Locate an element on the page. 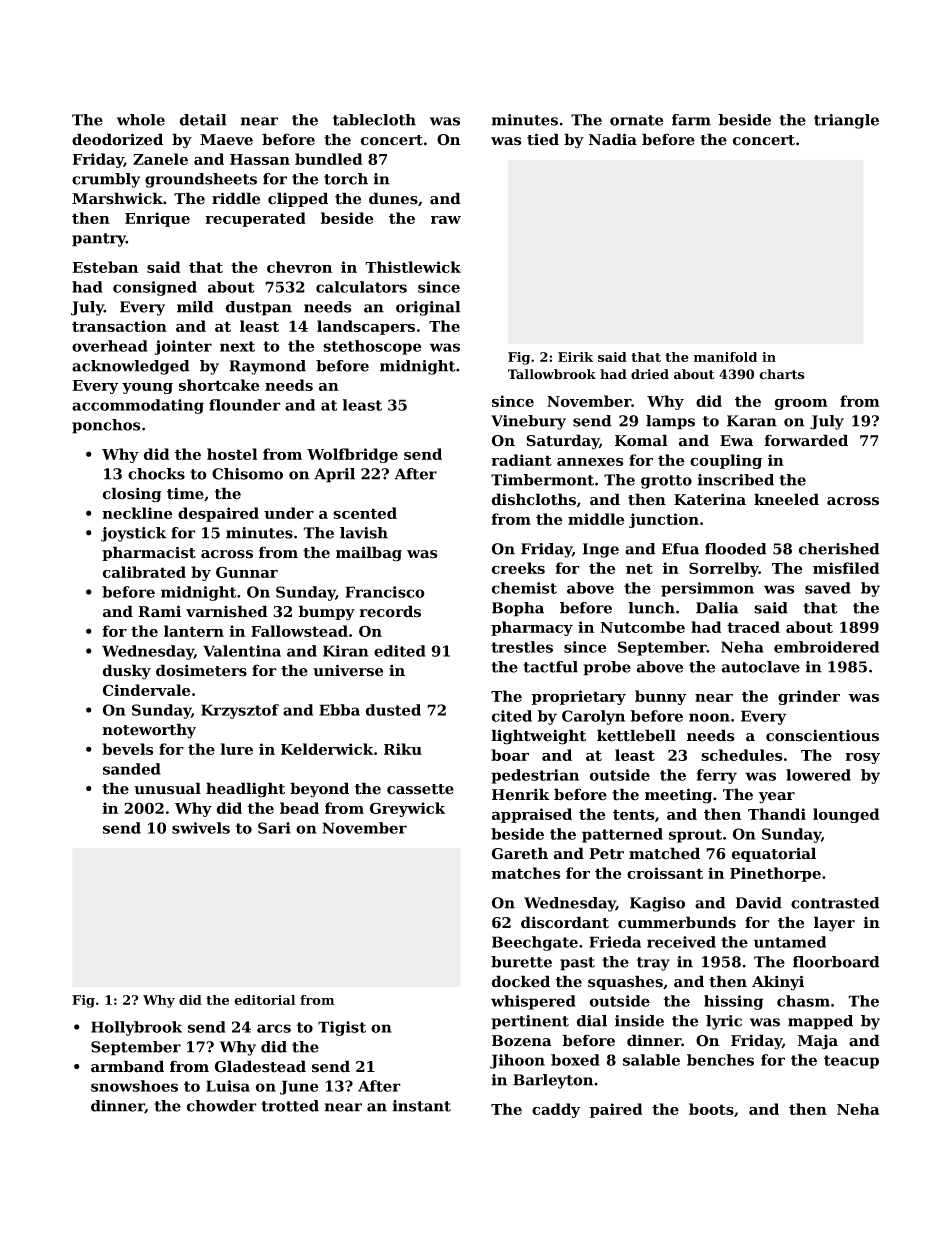  editorial is located at coordinates (264, 1000).
